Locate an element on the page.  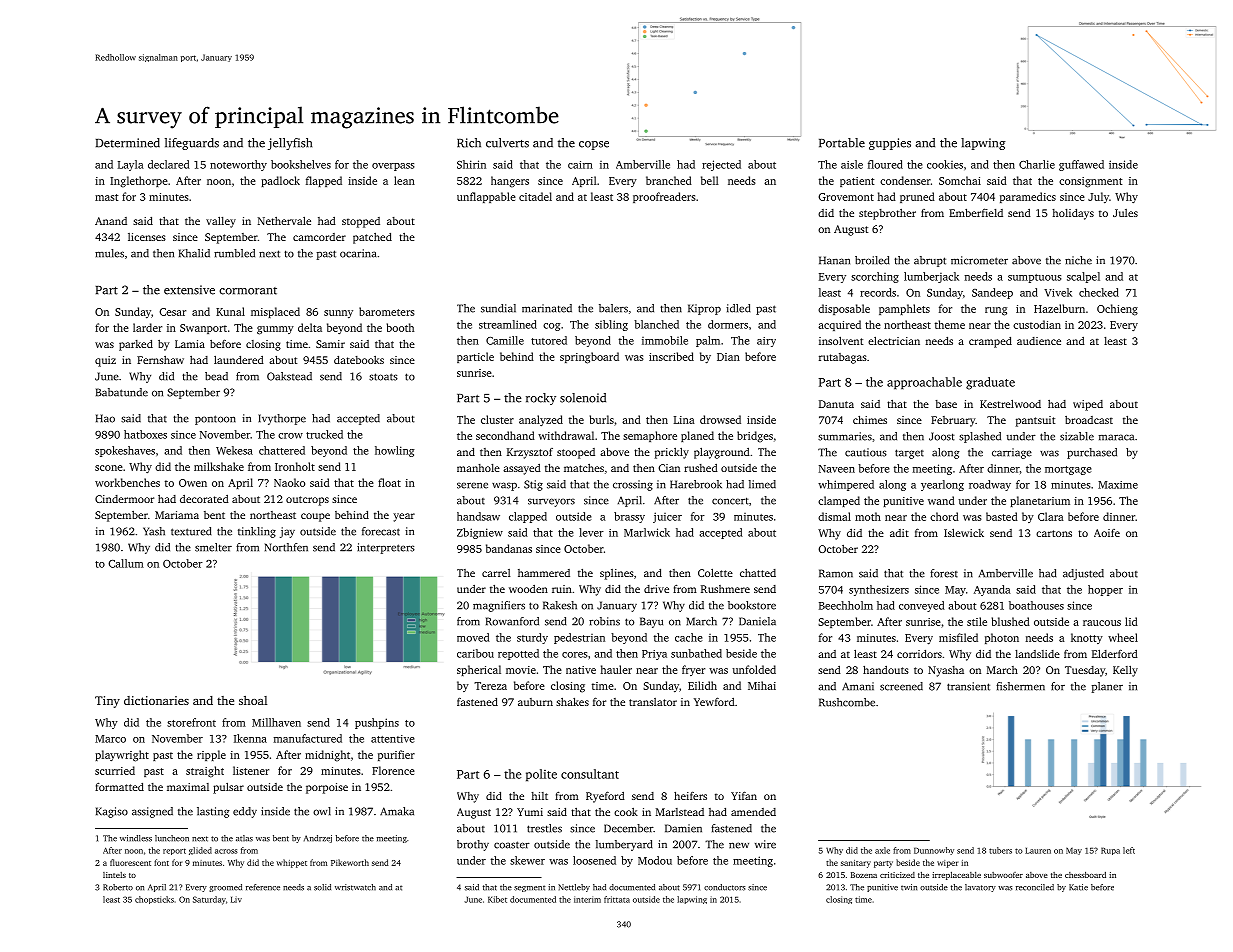
lifeguards is located at coordinates (192, 144).
